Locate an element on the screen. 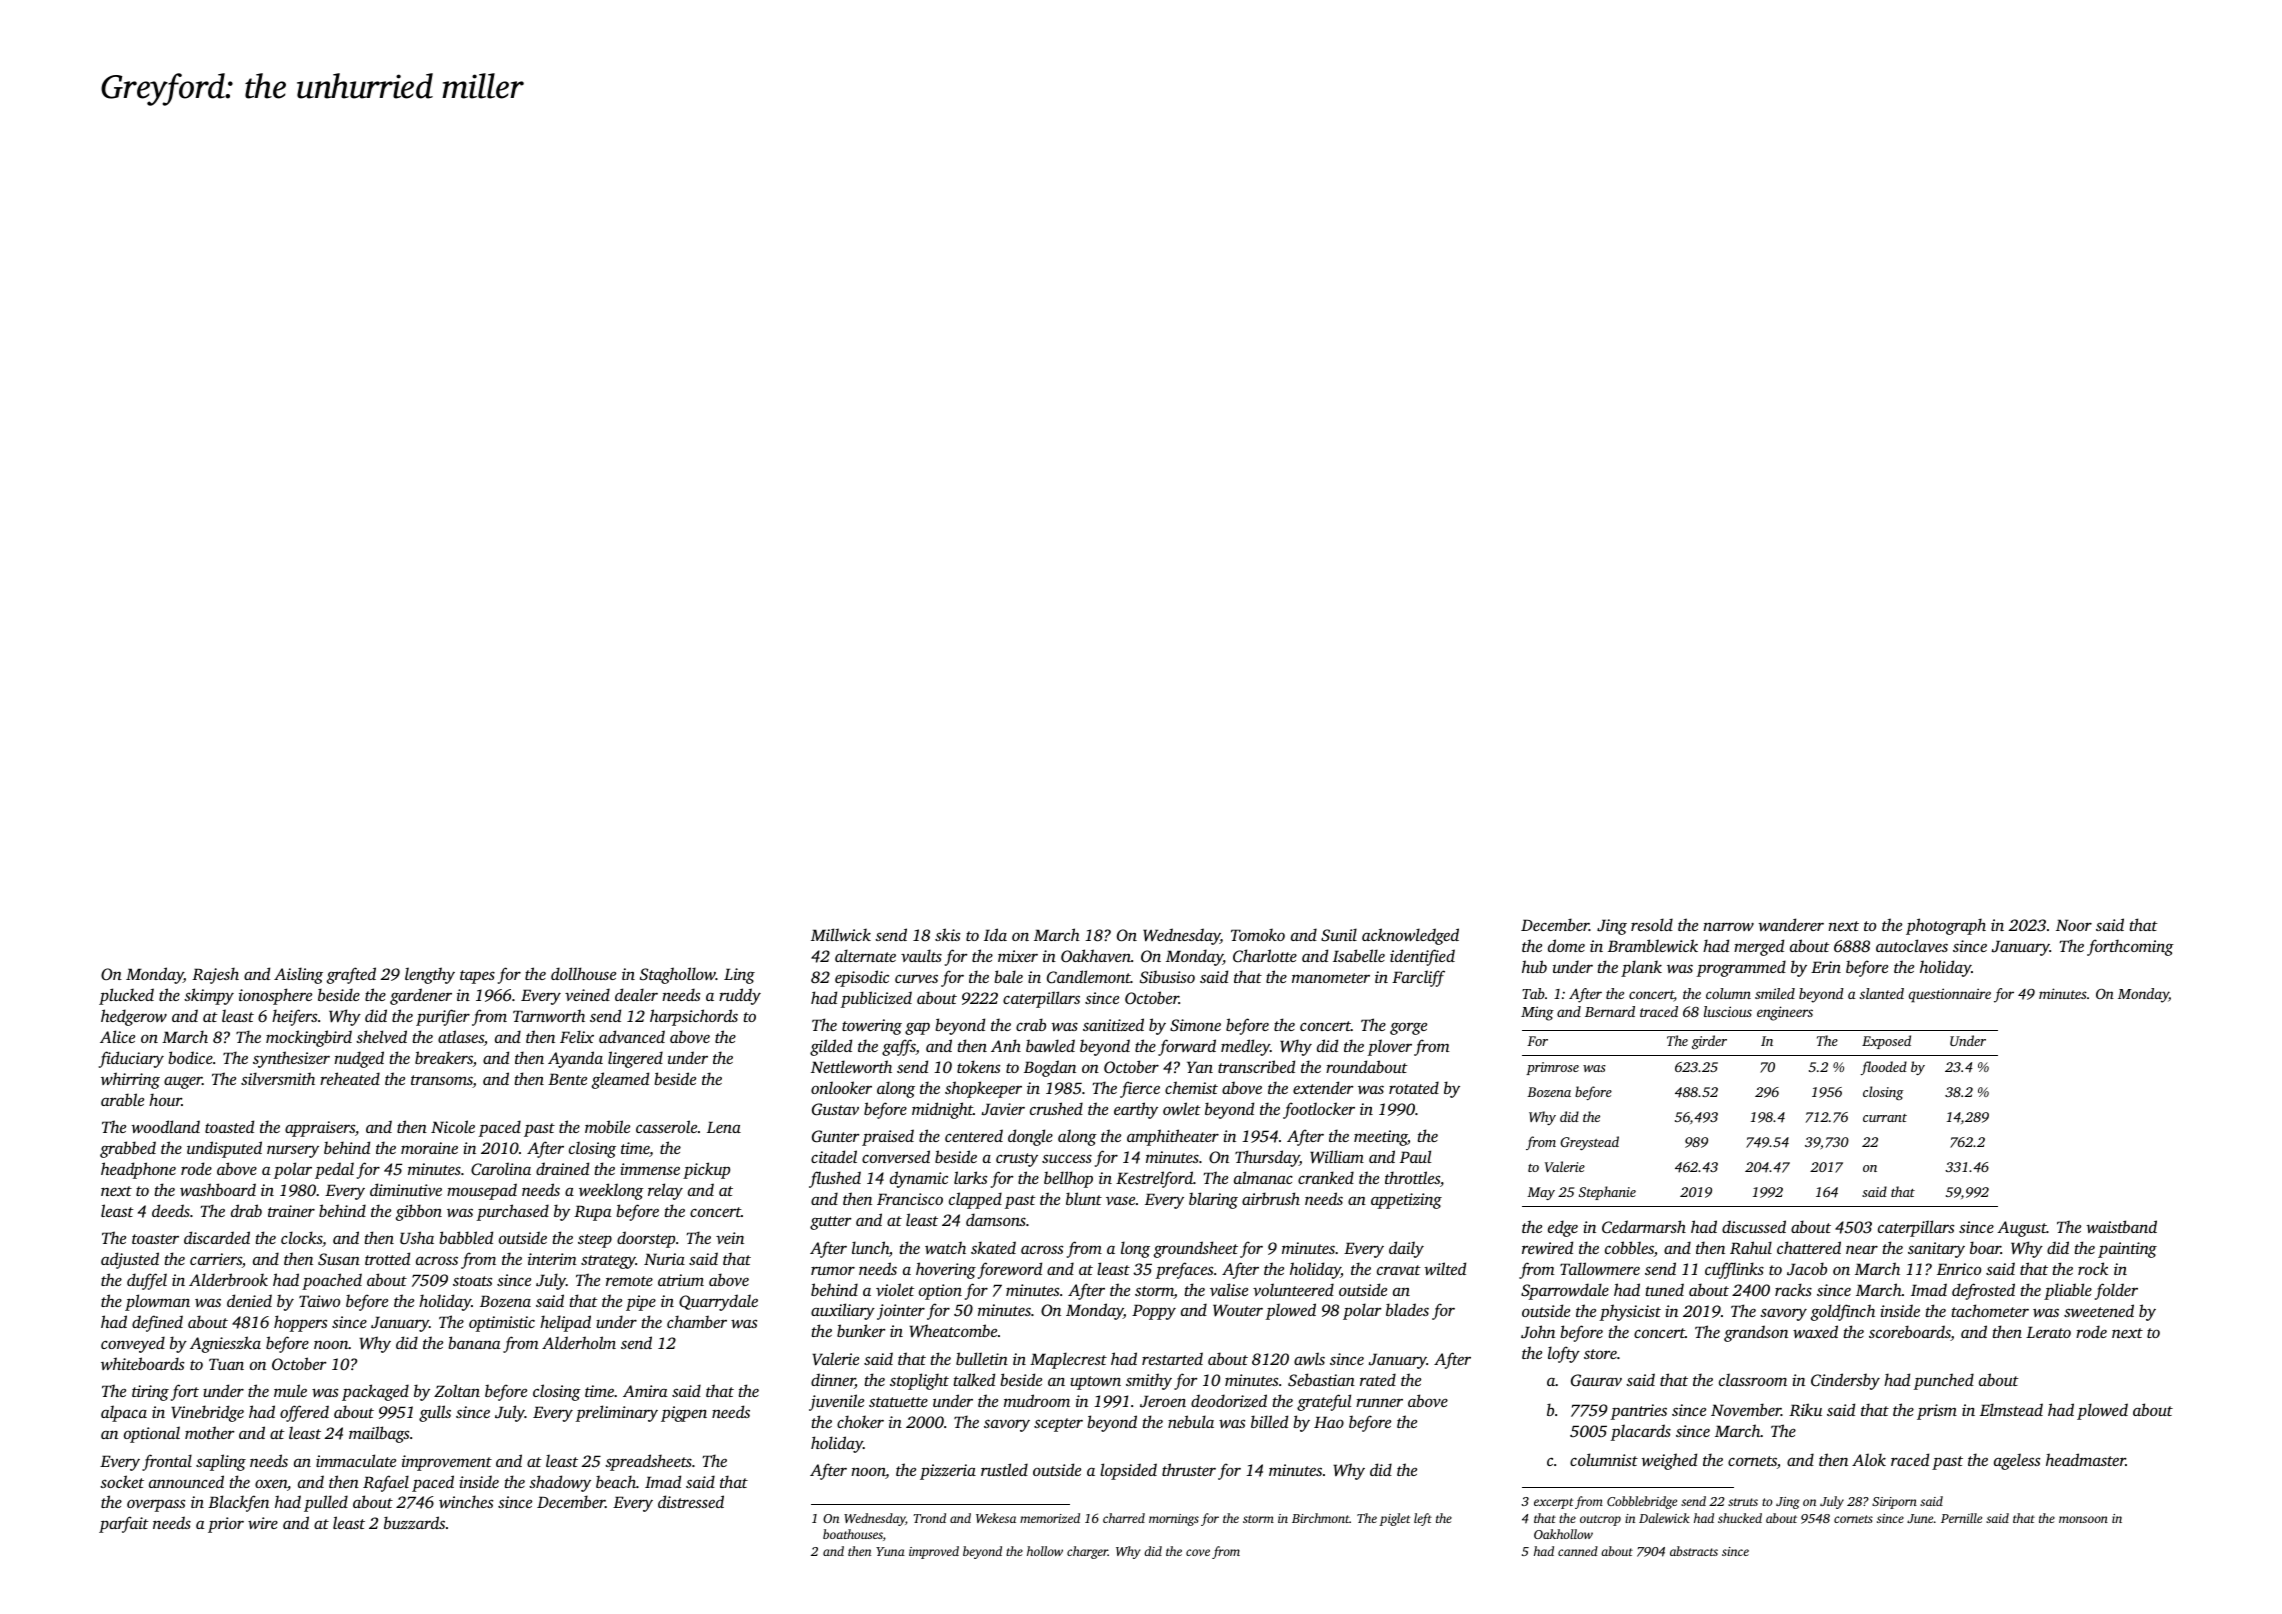 The image size is (2282, 1614). clocks is located at coordinates (302, 1239).
